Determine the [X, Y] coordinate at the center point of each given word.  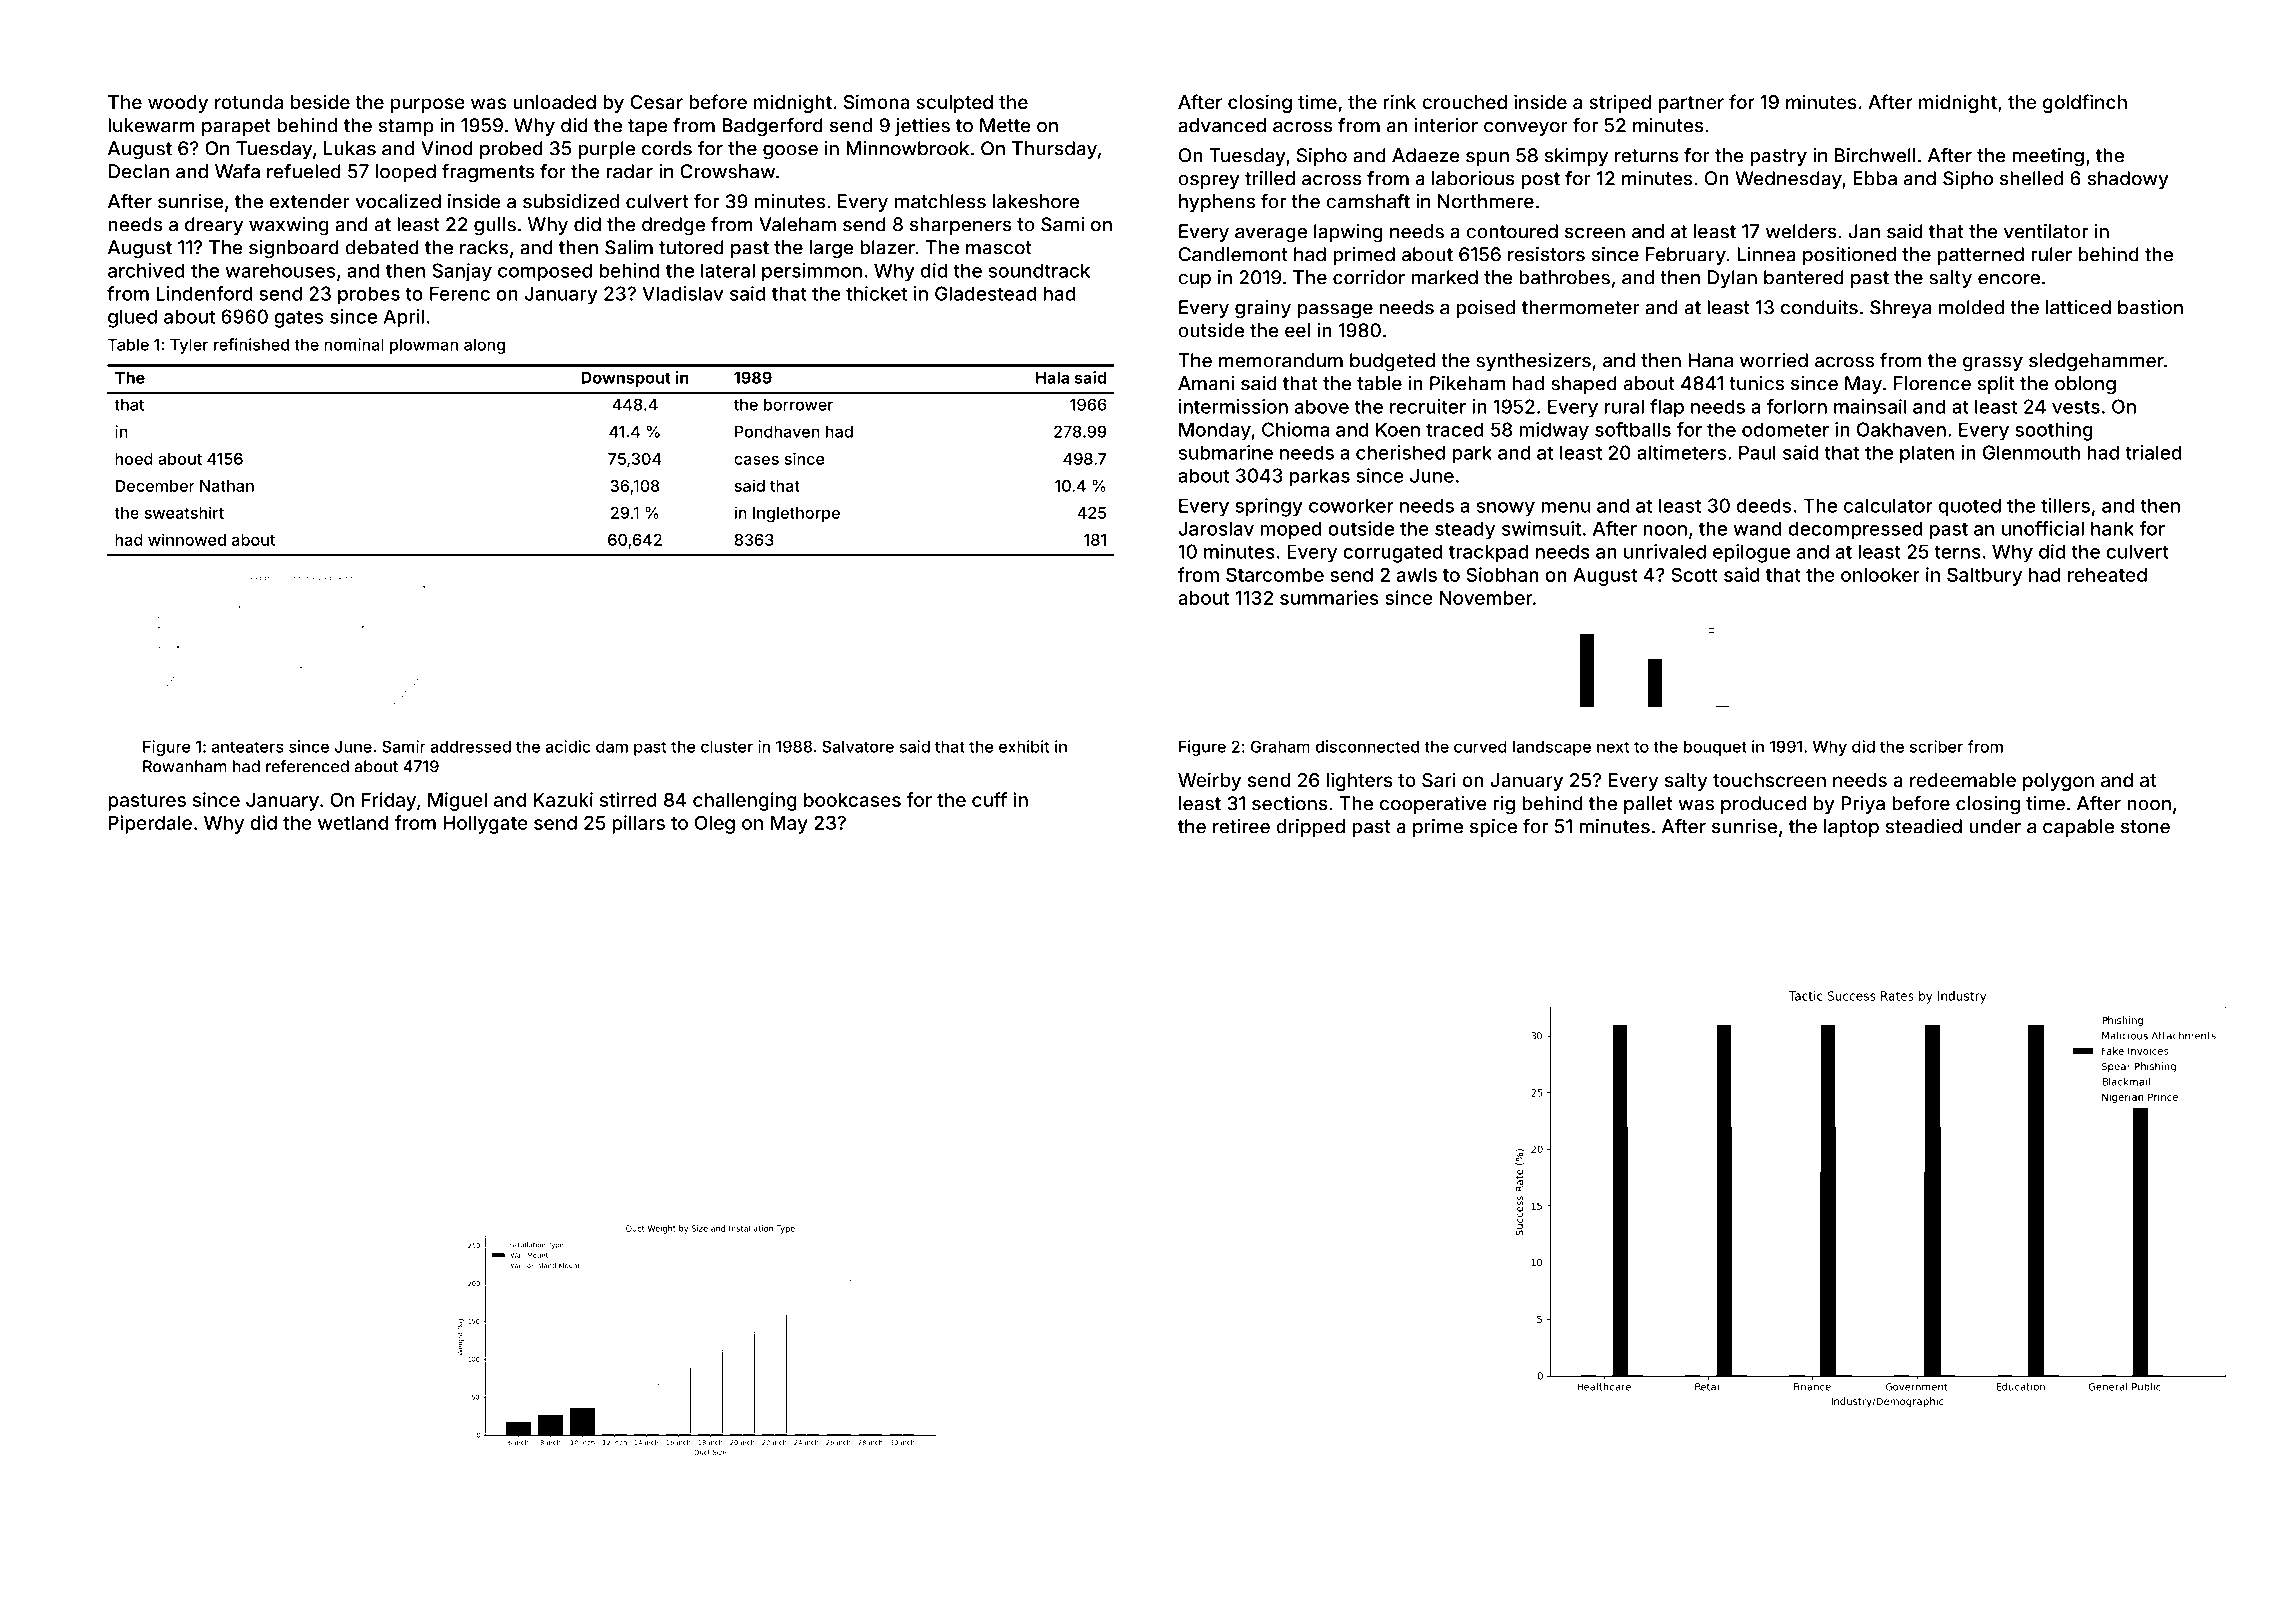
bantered [1804, 277]
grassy [1993, 364]
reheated [2107, 575]
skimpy [1576, 157]
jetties [922, 127]
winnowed [187, 539]
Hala [1052, 377]
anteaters [248, 747]
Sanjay [462, 272]
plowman [424, 346]
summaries [1329, 597]
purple [606, 150]
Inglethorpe [796, 514]
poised [1485, 309]
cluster [727, 746]
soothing [2054, 431]
